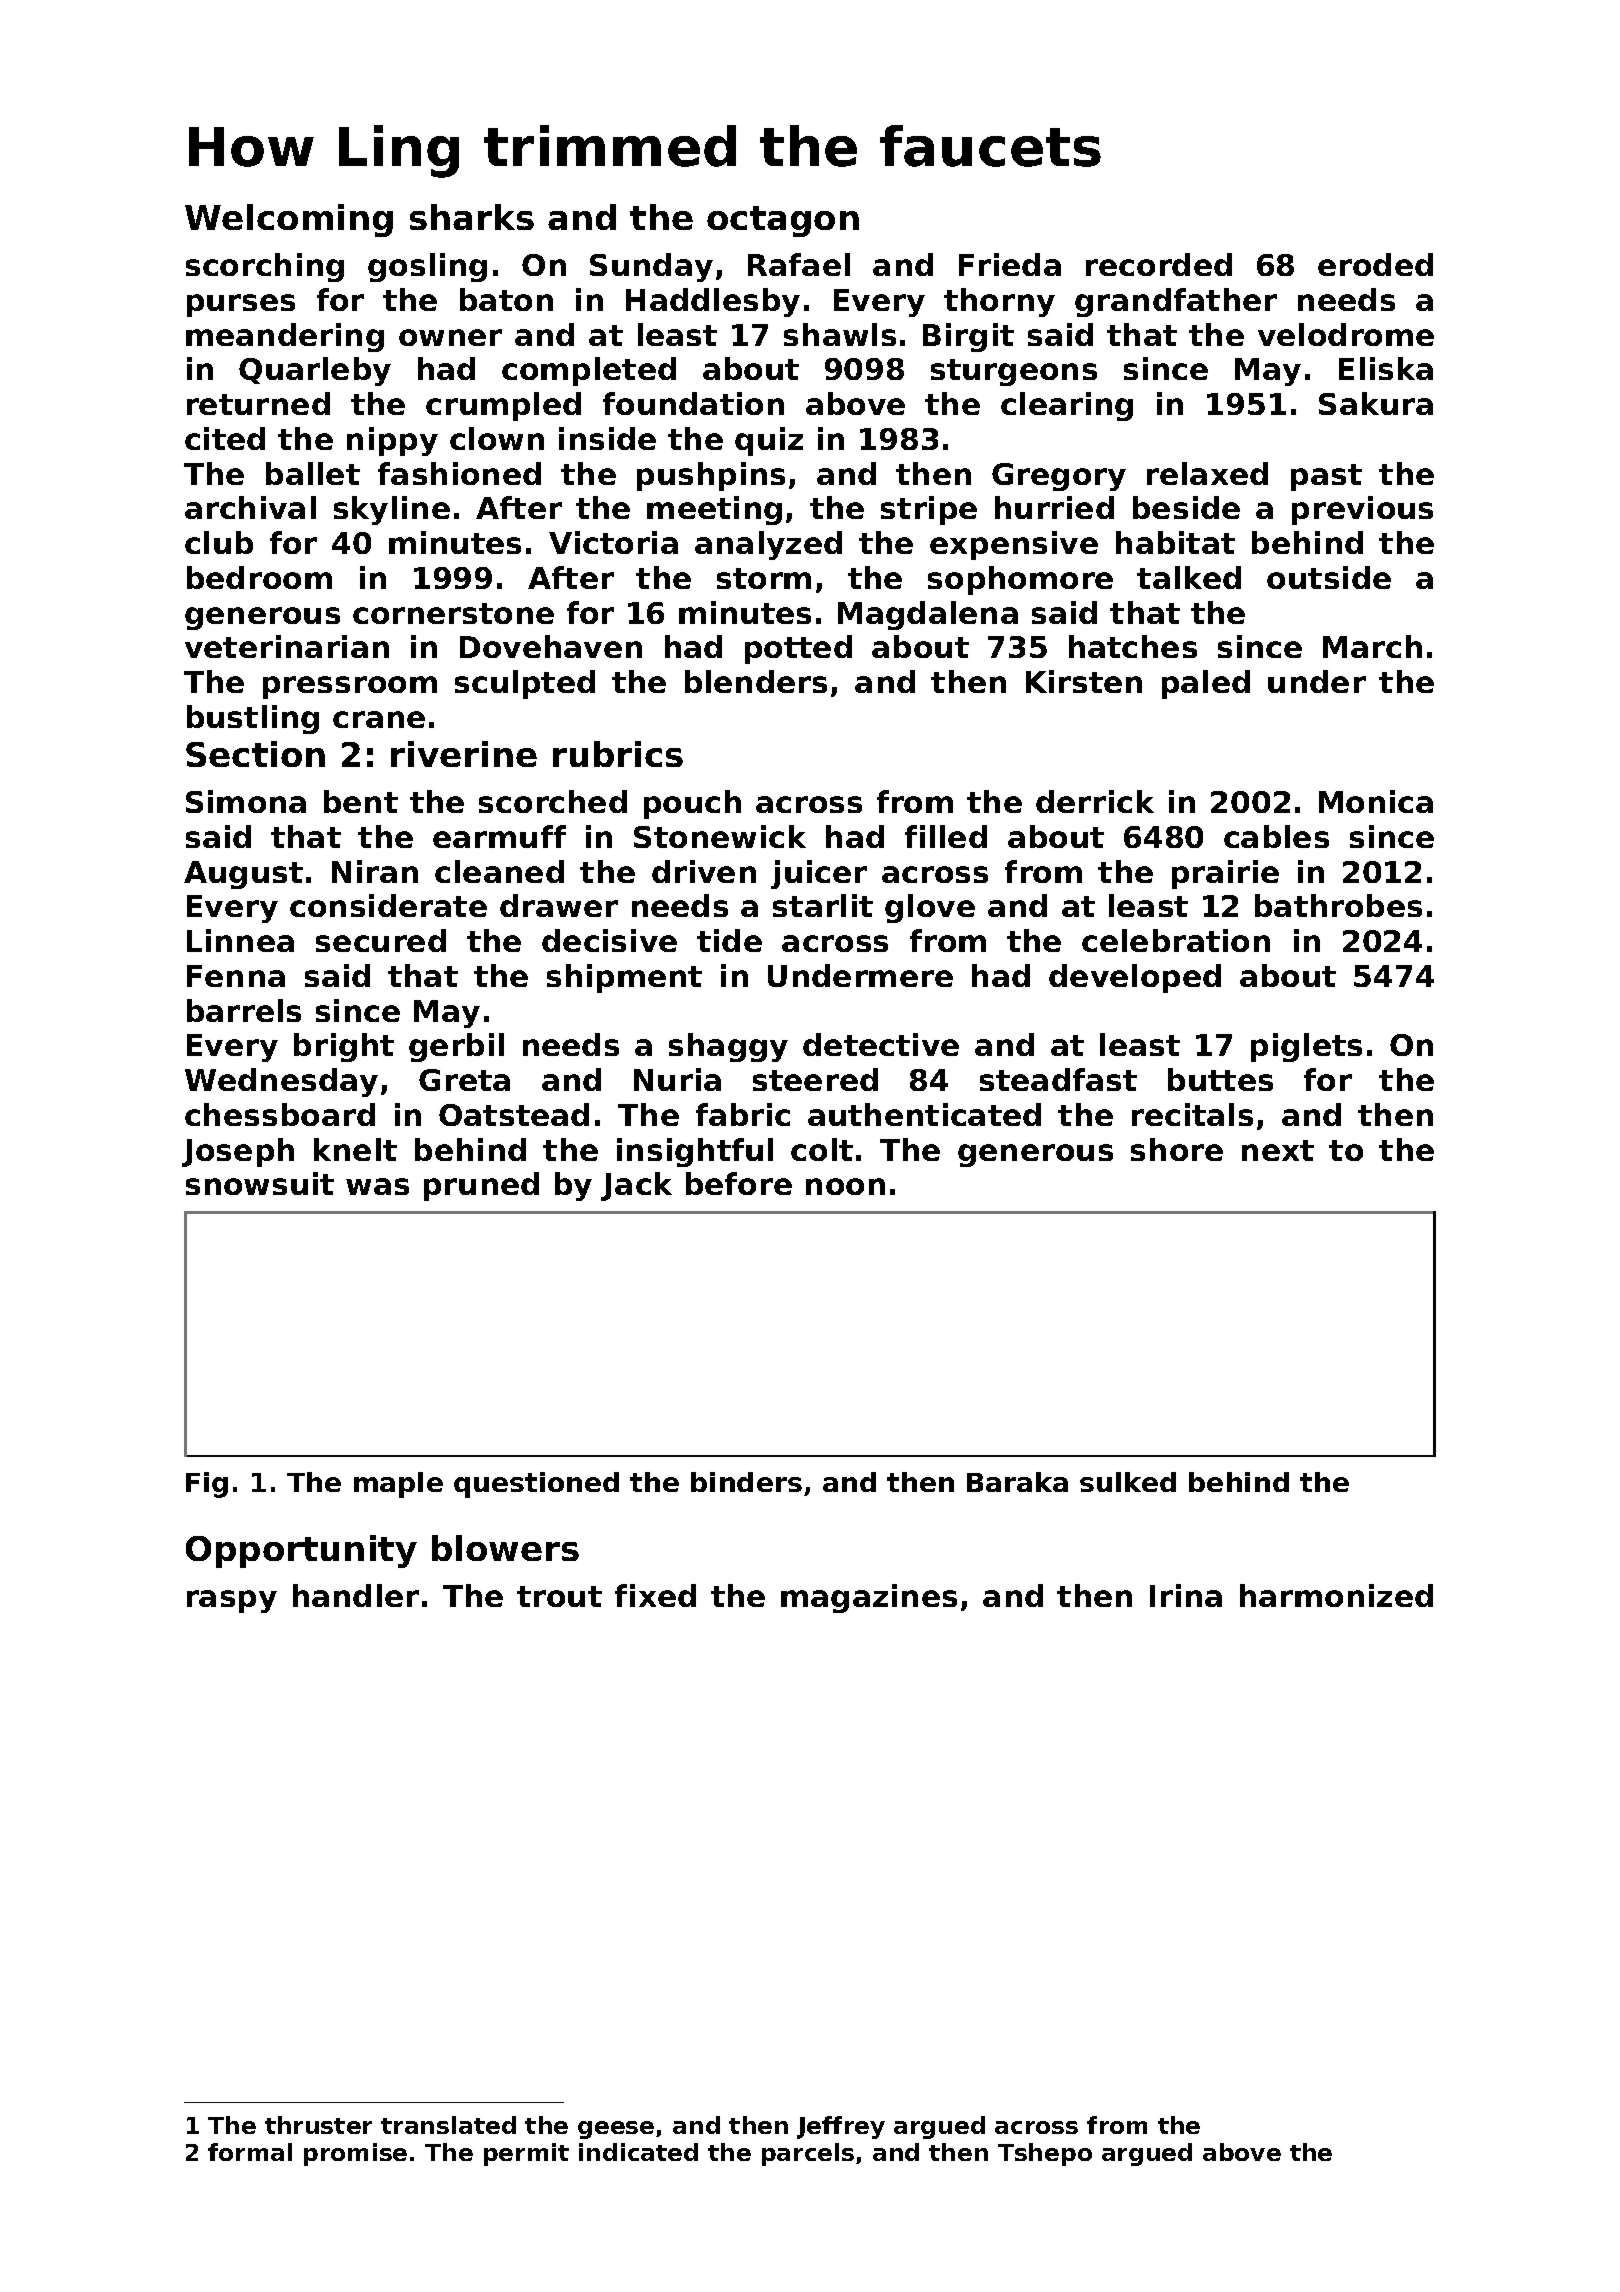 This document has height=2292, width=1620. Describe the element at coordinates (448, 2125) in the document. I see `translated` at that location.
